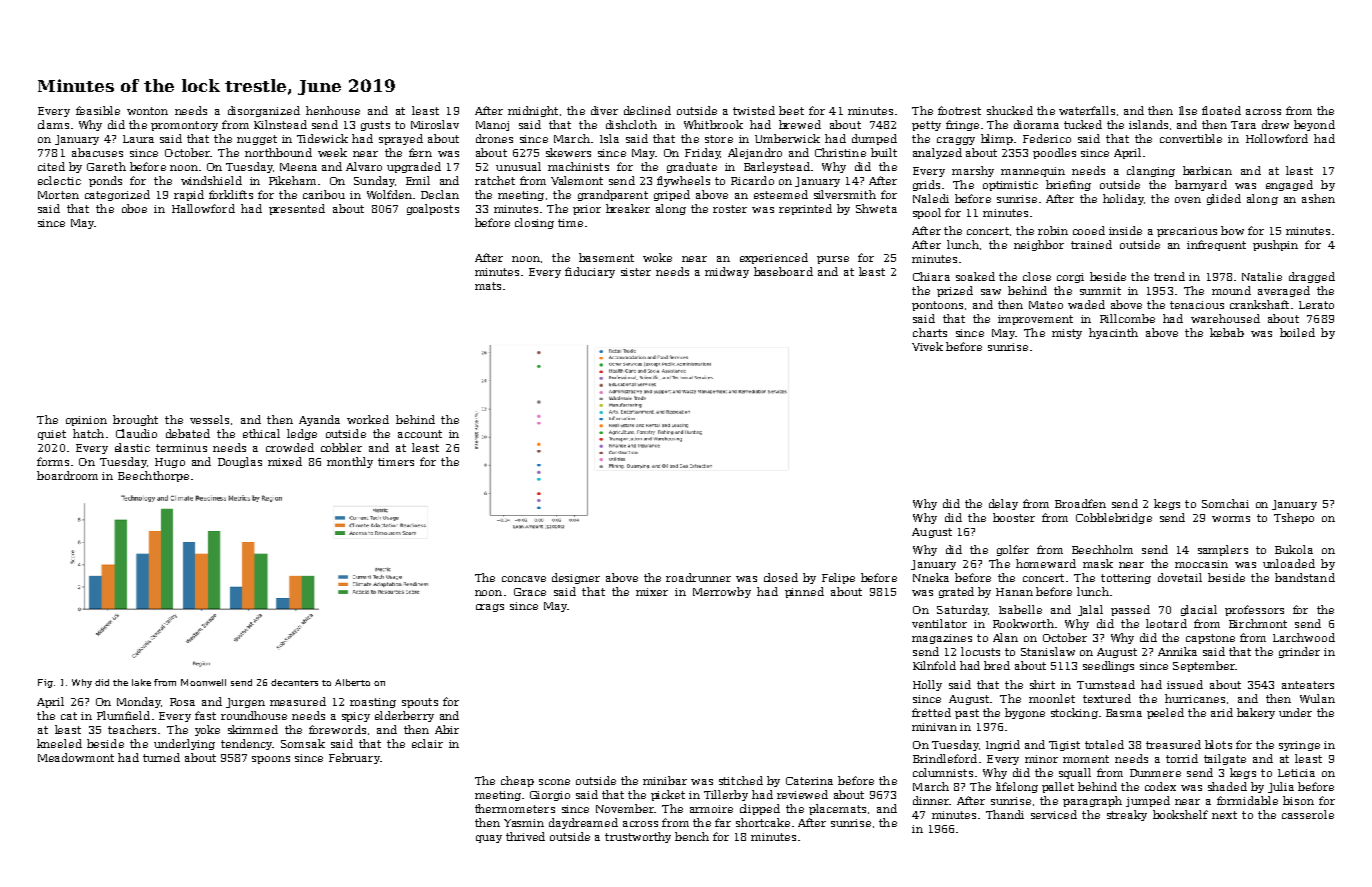 The height and width of the document is (887, 1372). What do you see at coordinates (1087, 110) in the document?
I see `waterfalls` at bounding box center [1087, 110].
